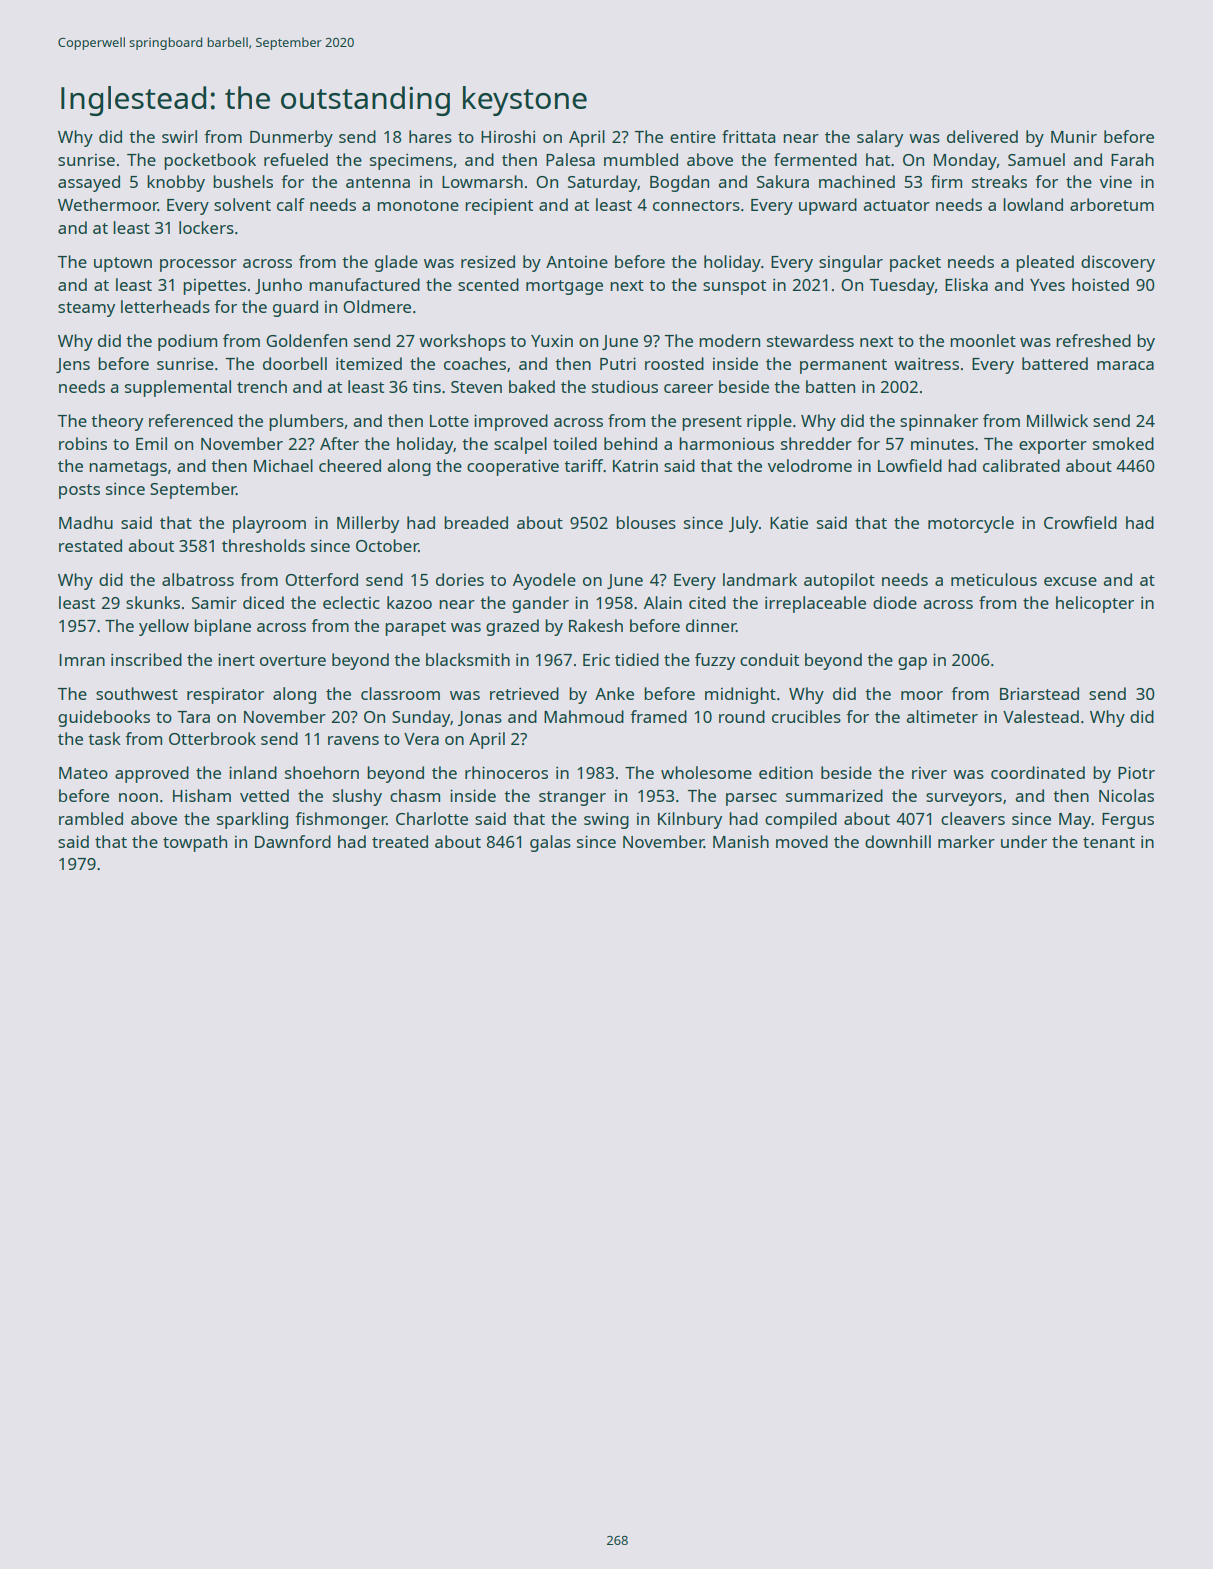 The height and width of the screenshot is (1569, 1213). What do you see at coordinates (264, 795) in the screenshot?
I see `vetted` at bounding box center [264, 795].
